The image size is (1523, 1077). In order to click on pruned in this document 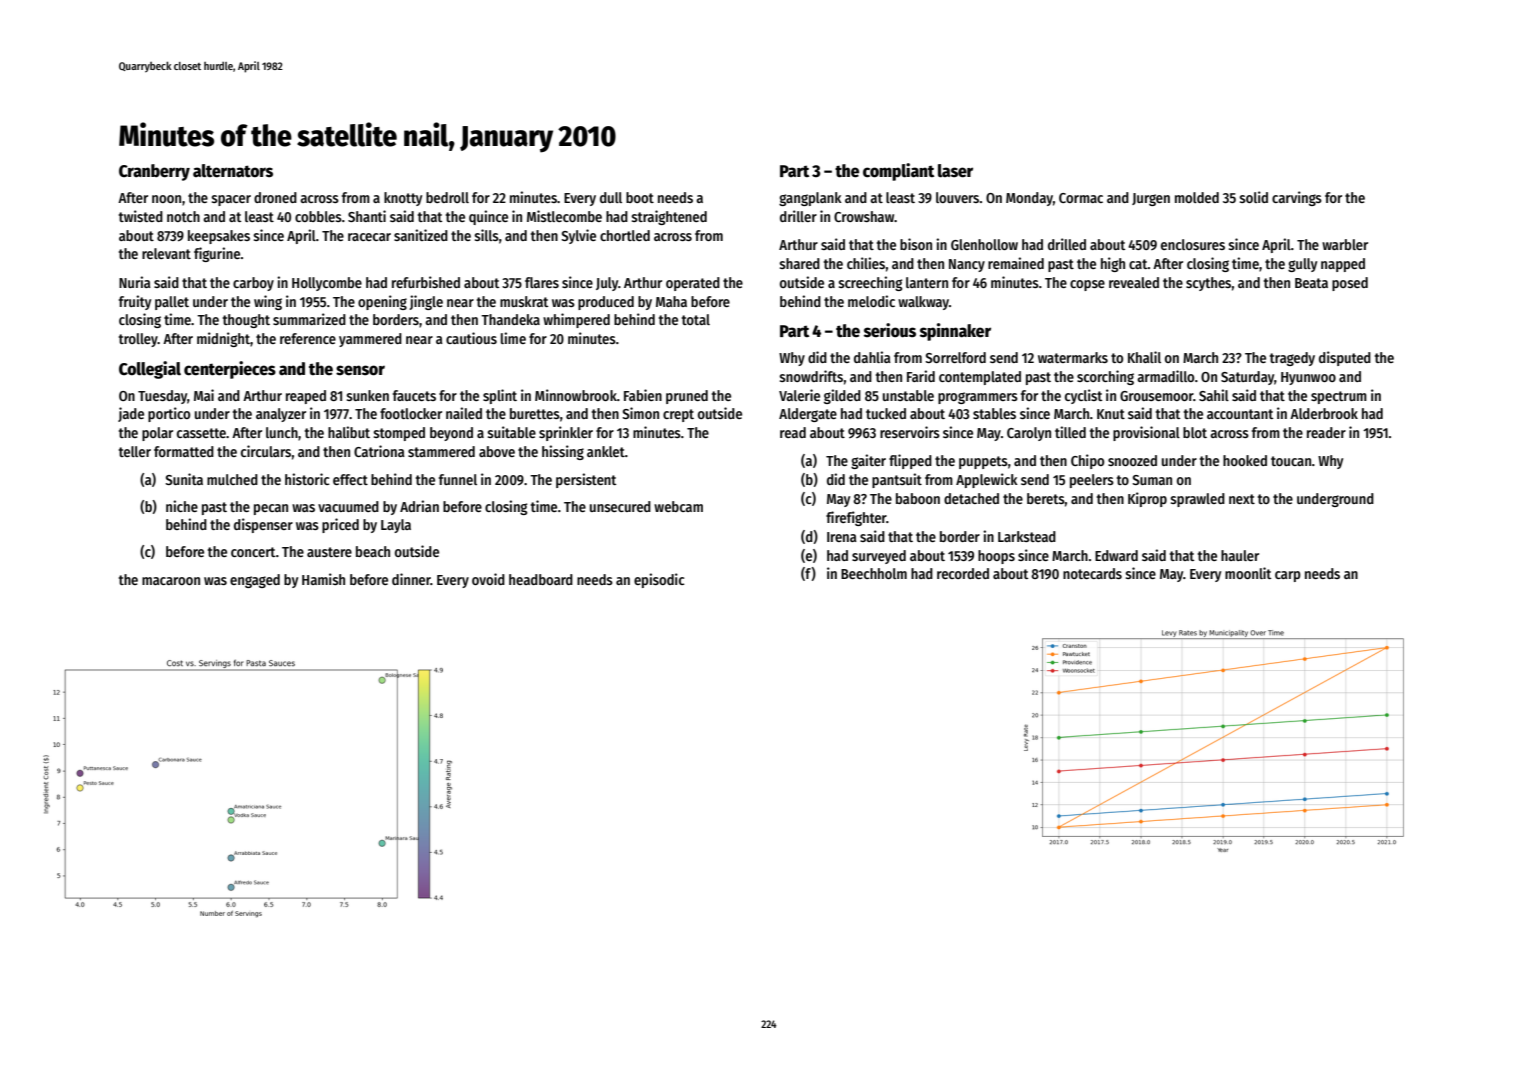, I will do `click(687, 397)`.
